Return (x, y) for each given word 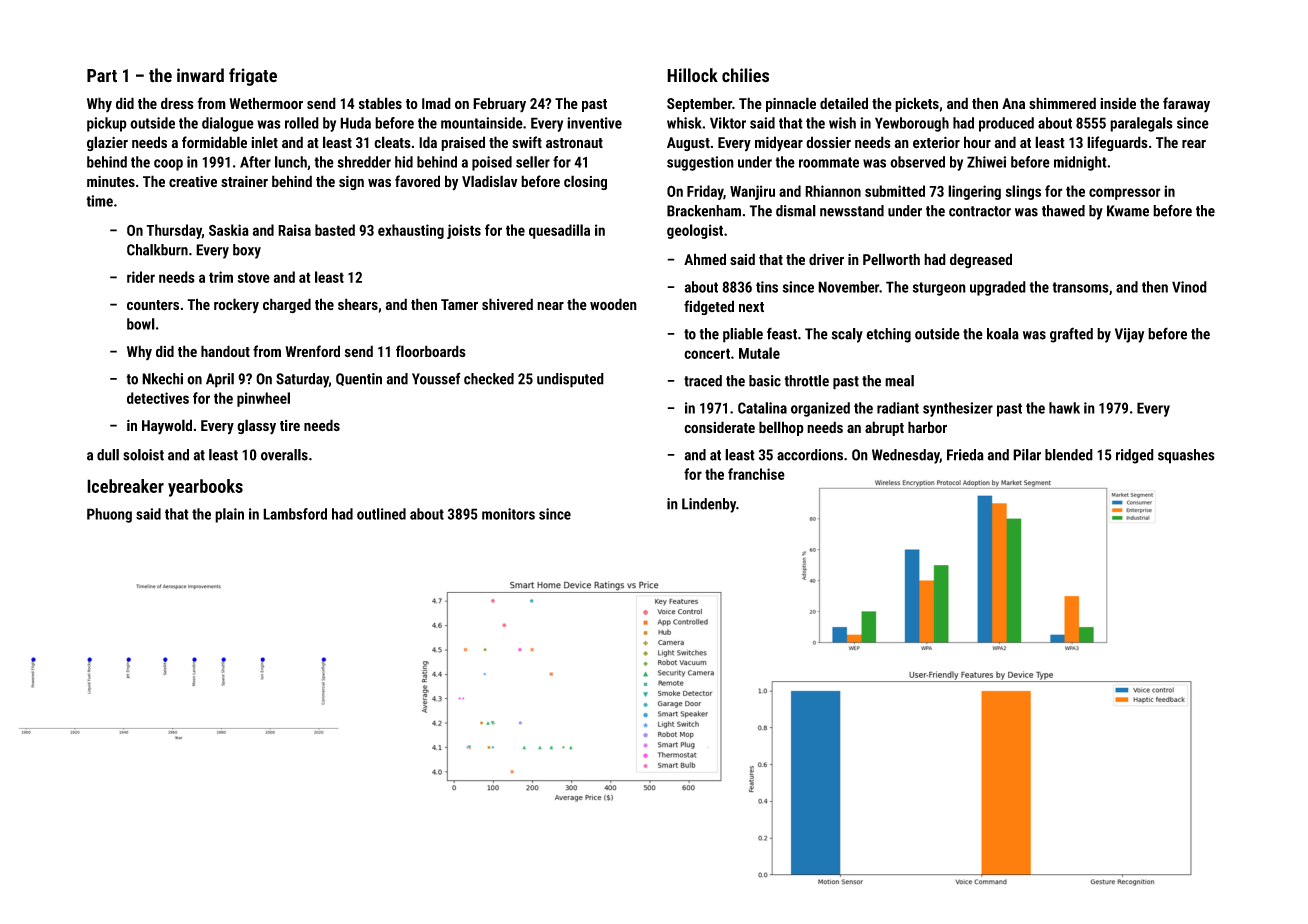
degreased (981, 260)
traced (703, 381)
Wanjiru (752, 192)
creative (193, 181)
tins (767, 287)
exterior (936, 143)
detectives (158, 398)
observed (917, 162)
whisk (684, 123)
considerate (719, 427)
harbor (927, 427)
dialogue (228, 124)
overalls (284, 455)
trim (221, 277)
